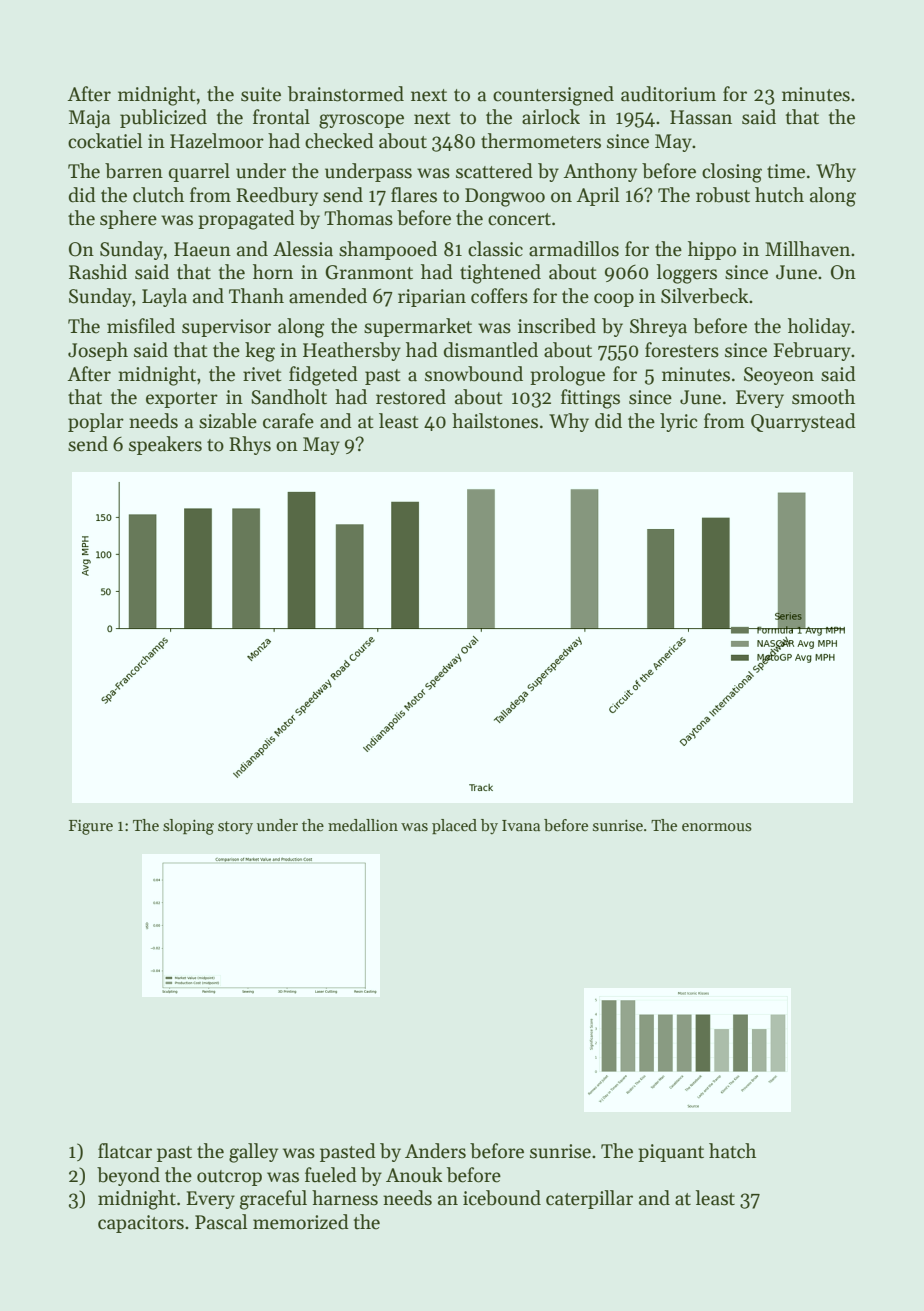  What do you see at coordinates (553, 96) in the screenshot?
I see `countersigned` at bounding box center [553, 96].
